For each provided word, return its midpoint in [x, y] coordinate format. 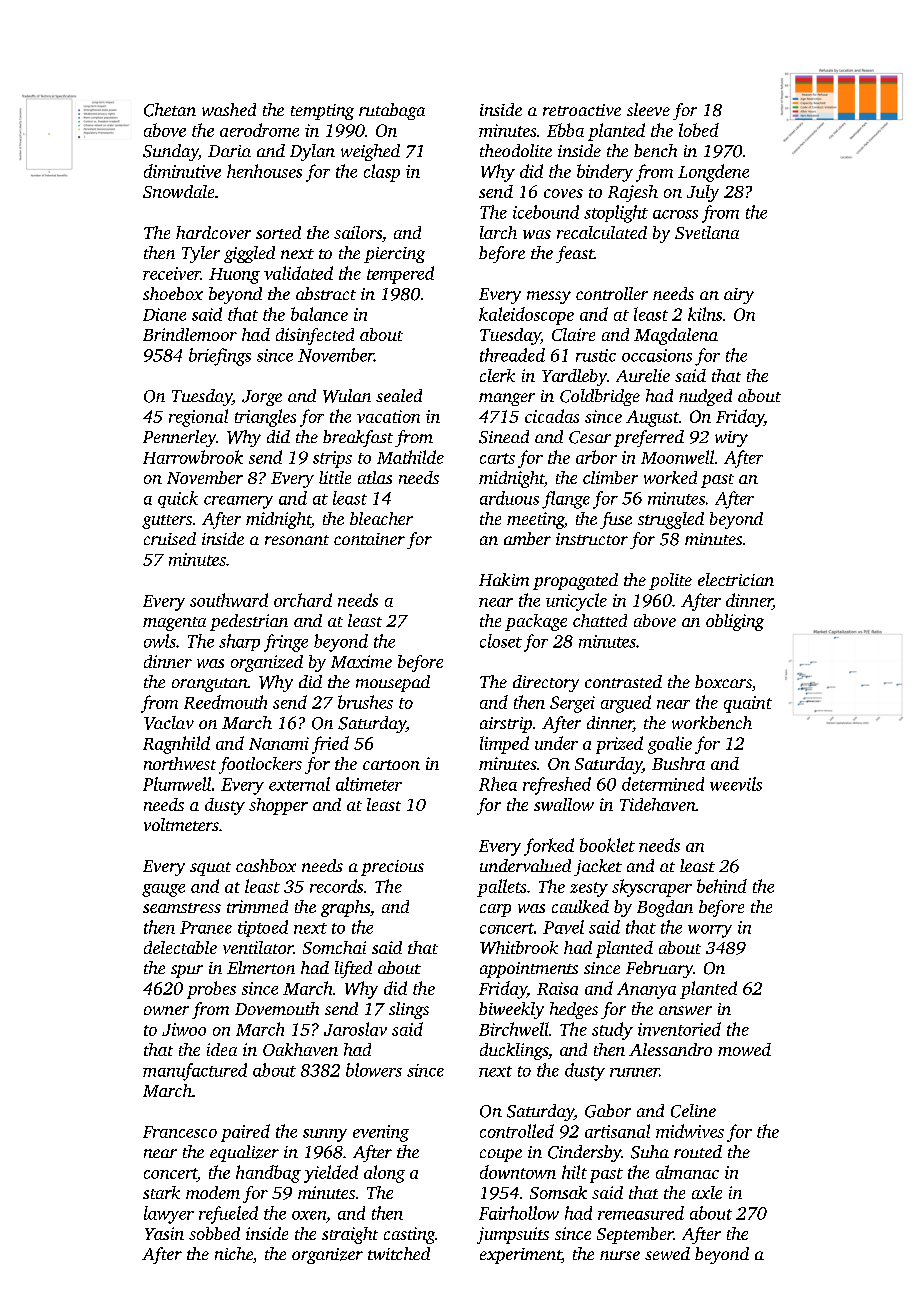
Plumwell [177, 784]
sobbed [214, 1233]
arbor [596, 457]
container [369, 539]
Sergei [572, 704]
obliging [735, 622]
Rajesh [633, 193]
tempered [400, 275]
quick [178, 499]
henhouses [264, 171]
